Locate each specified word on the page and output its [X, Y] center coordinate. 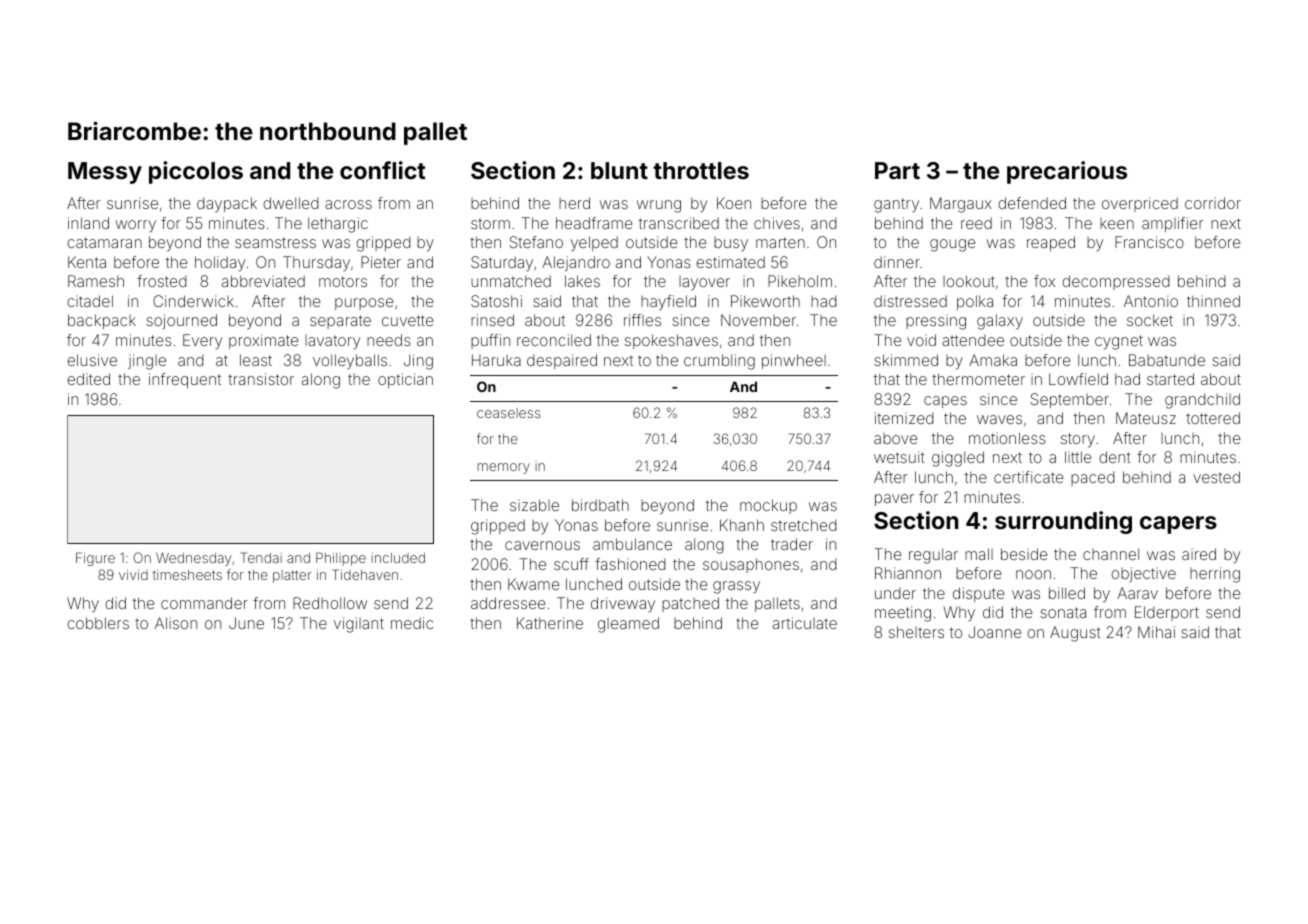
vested [1216, 477]
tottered [1213, 418]
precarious [1067, 172]
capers [1178, 525]
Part [897, 170]
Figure [95, 559]
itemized [904, 418]
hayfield [668, 303]
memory [504, 468]
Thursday [316, 263]
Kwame [533, 584]
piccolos [196, 172]
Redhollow [330, 603]
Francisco [1149, 242]
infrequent [185, 380]
